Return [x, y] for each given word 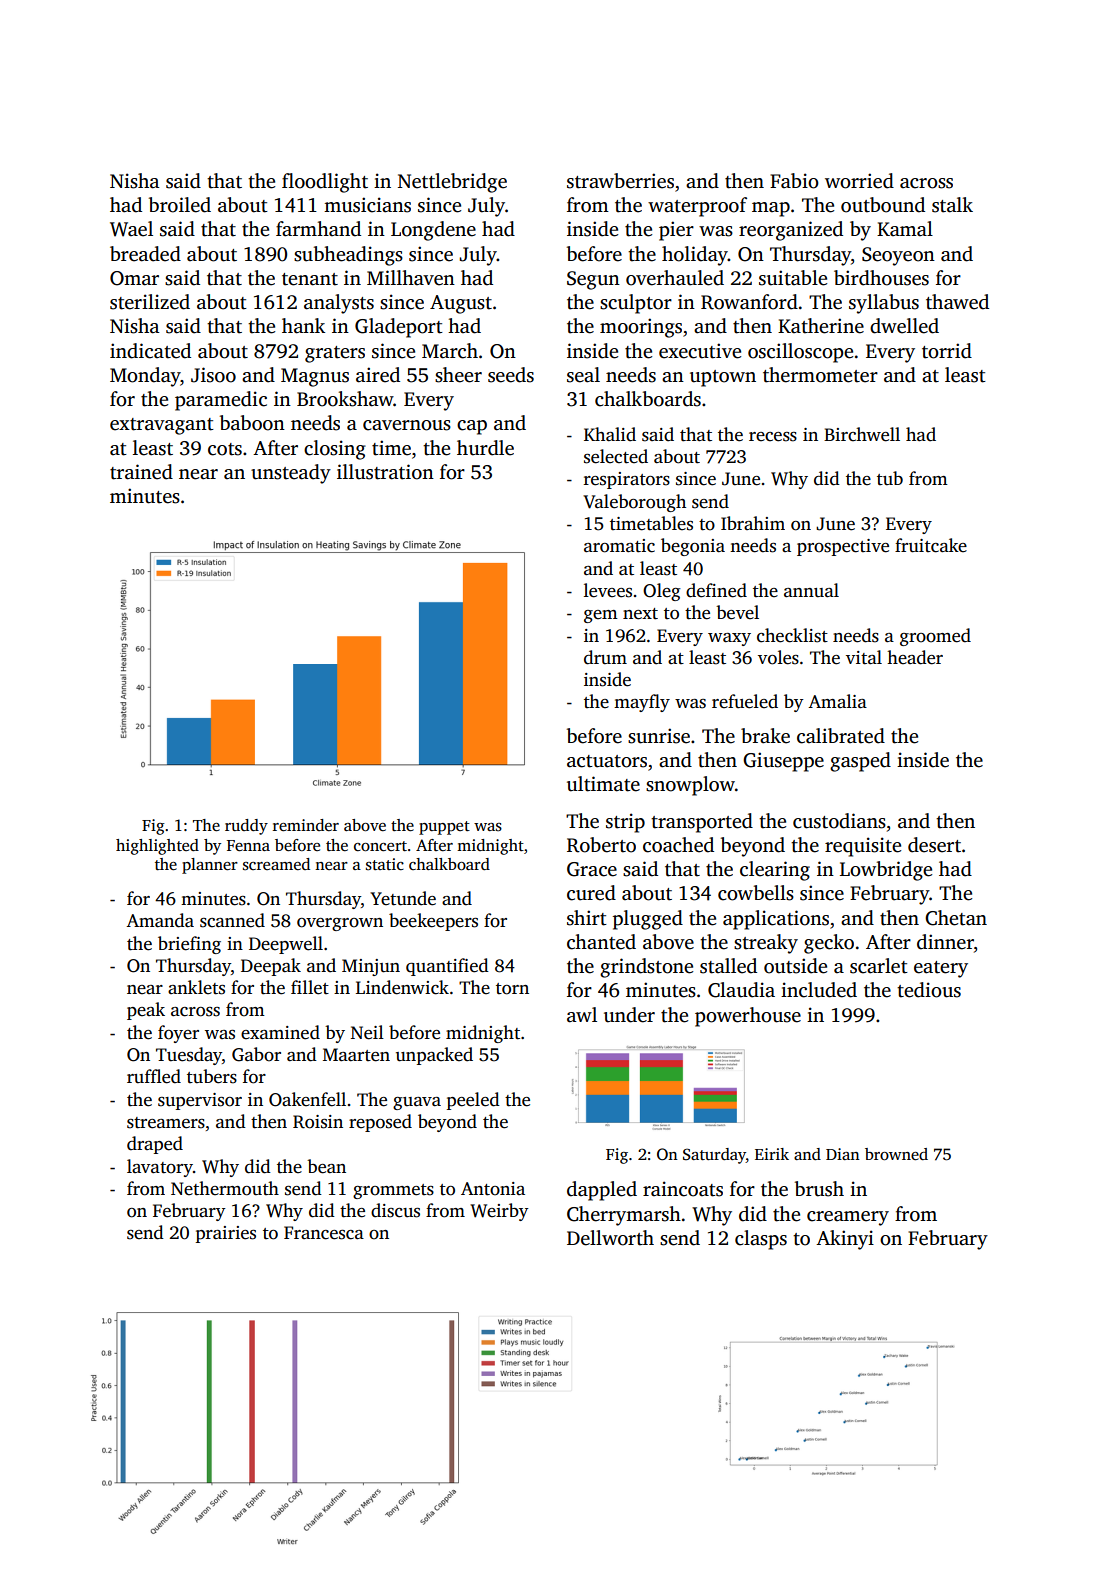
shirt [587, 918]
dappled [602, 1191]
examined [280, 1032]
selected [616, 456]
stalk [952, 205]
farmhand [318, 229]
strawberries [620, 181]
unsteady [291, 474]
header [915, 657]
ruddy [246, 827]
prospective [843, 547]
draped [155, 1145]
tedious [929, 990]
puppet [444, 828]
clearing [775, 871]
